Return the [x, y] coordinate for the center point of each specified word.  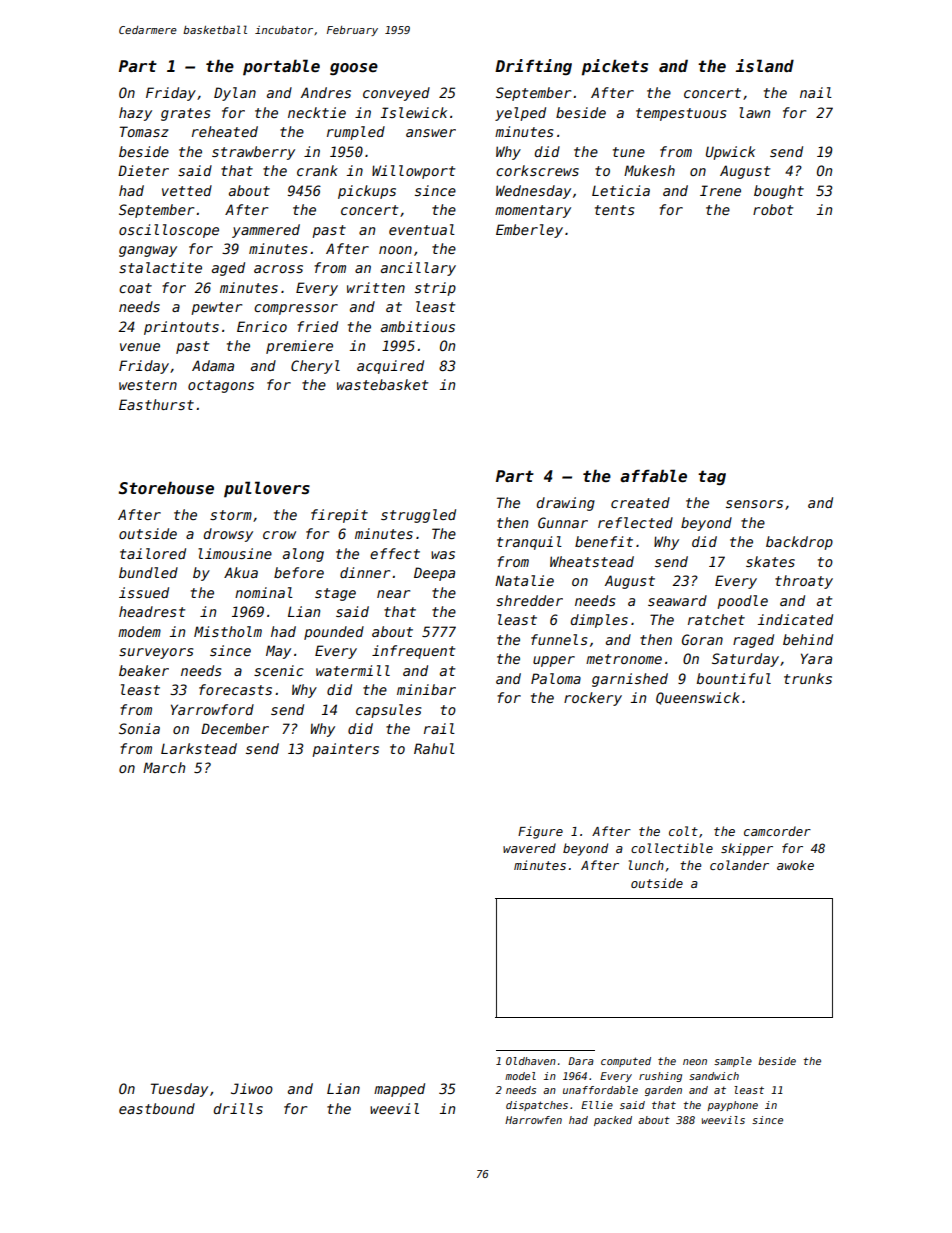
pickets [615, 67]
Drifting [533, 67]
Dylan [235, 94]
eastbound [157, 1108]
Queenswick [698, 698]
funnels [559, 639]
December [235, 728]
